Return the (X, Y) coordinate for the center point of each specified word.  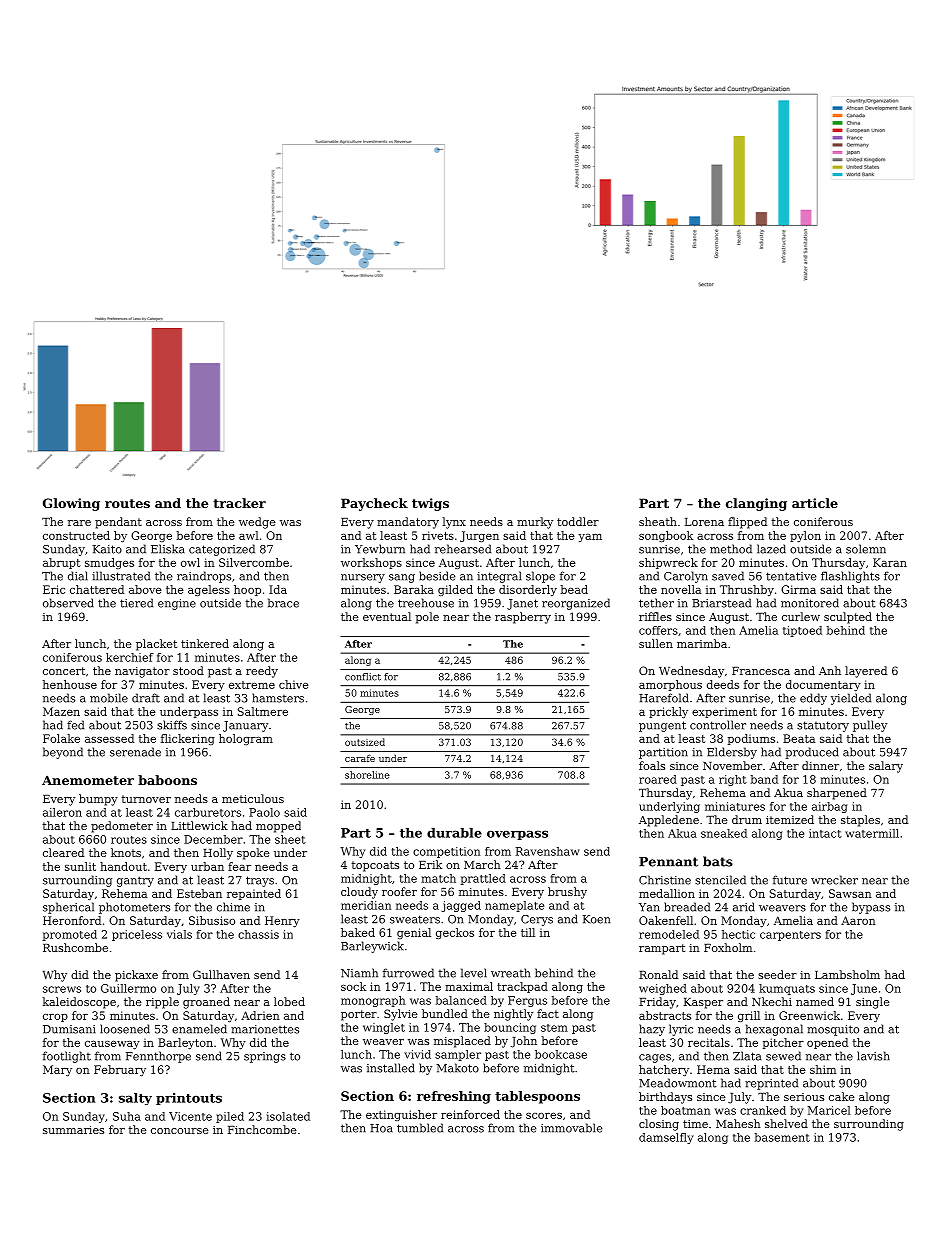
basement (782, 1137)
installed (391, 1068)
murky (535, 523)
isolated (288, 1116)
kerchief (130, 657)
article (815, 503)
